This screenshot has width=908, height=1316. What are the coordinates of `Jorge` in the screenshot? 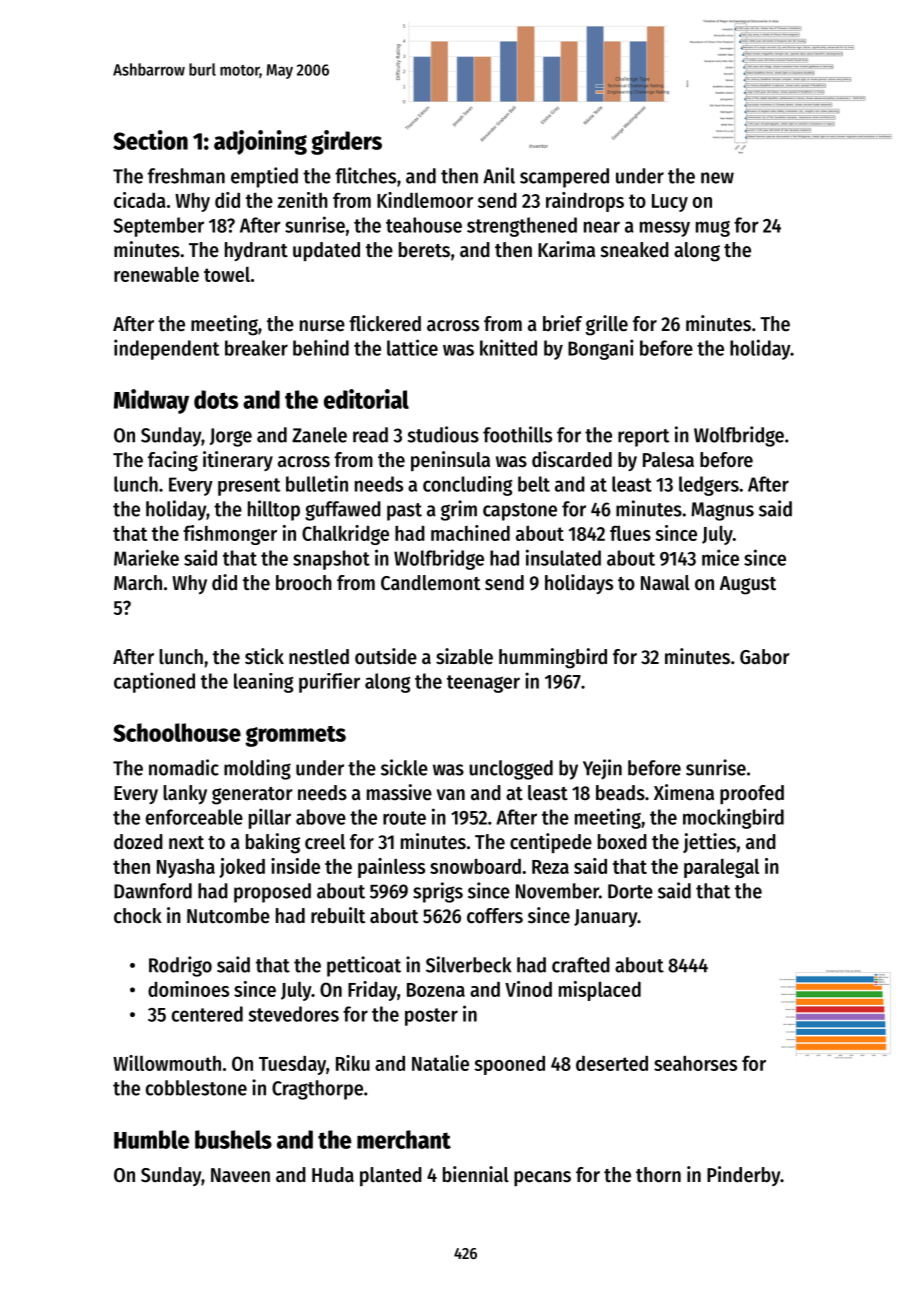 It's located at (231, 437).
